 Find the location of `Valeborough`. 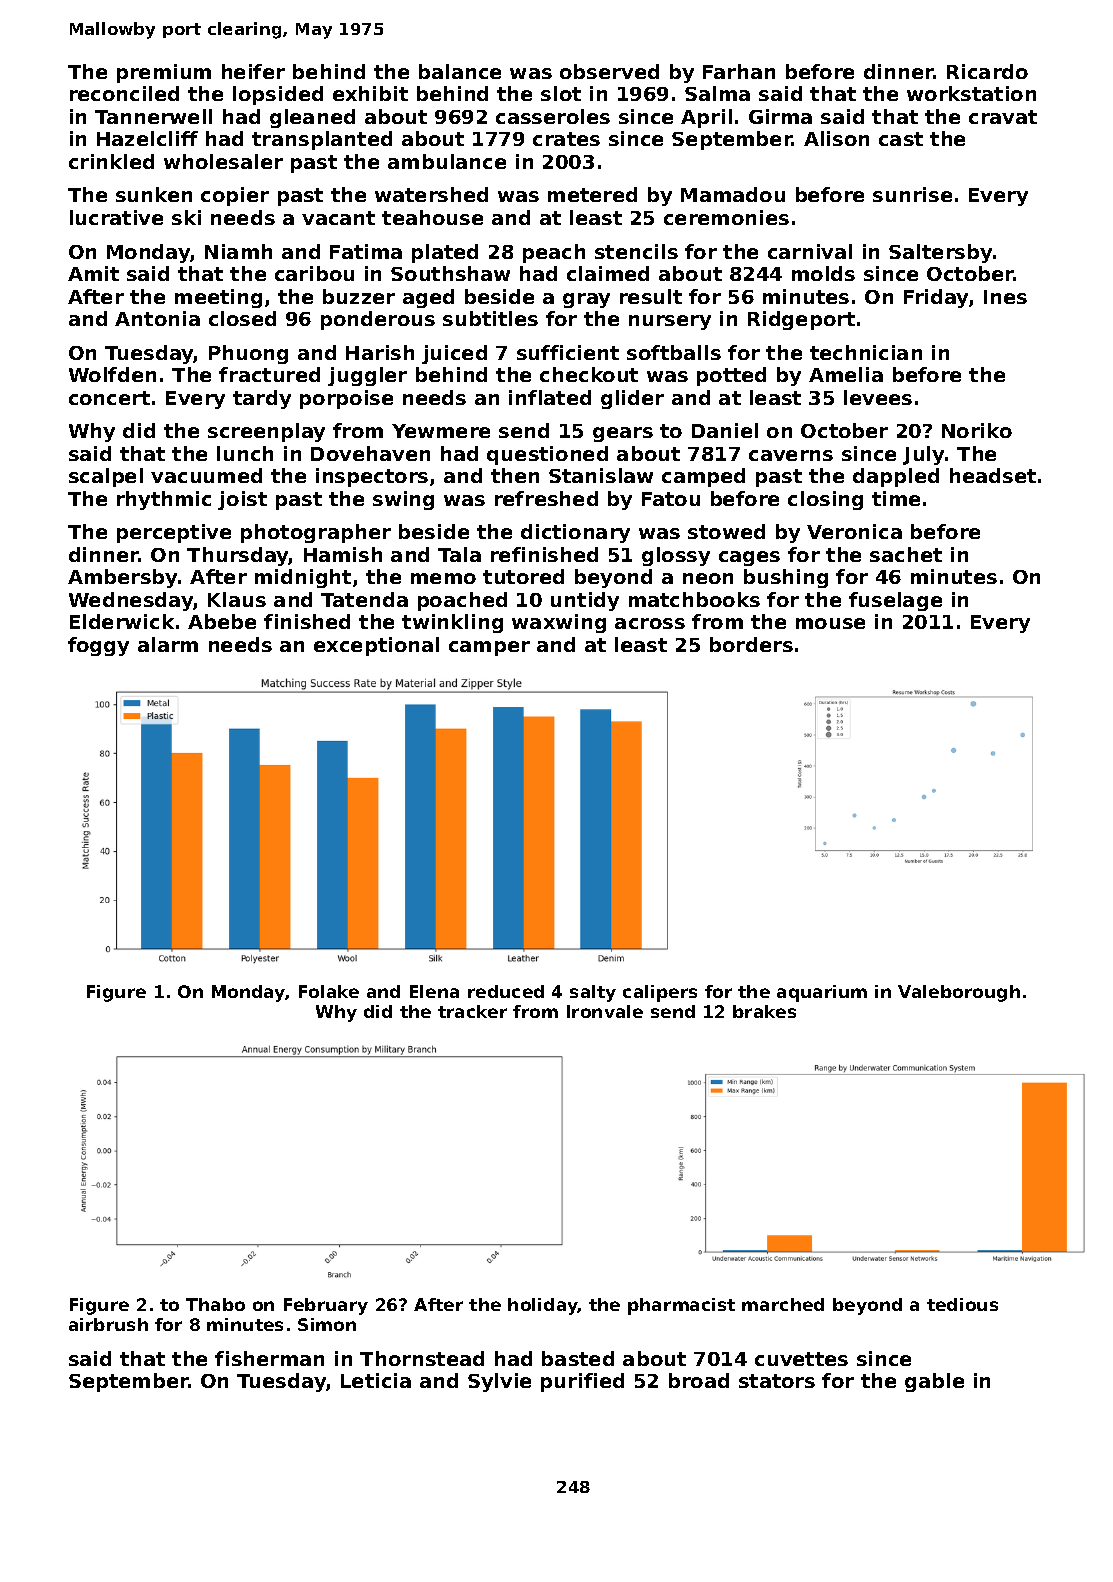

Valeborough is located at coordinates (959, 993).
